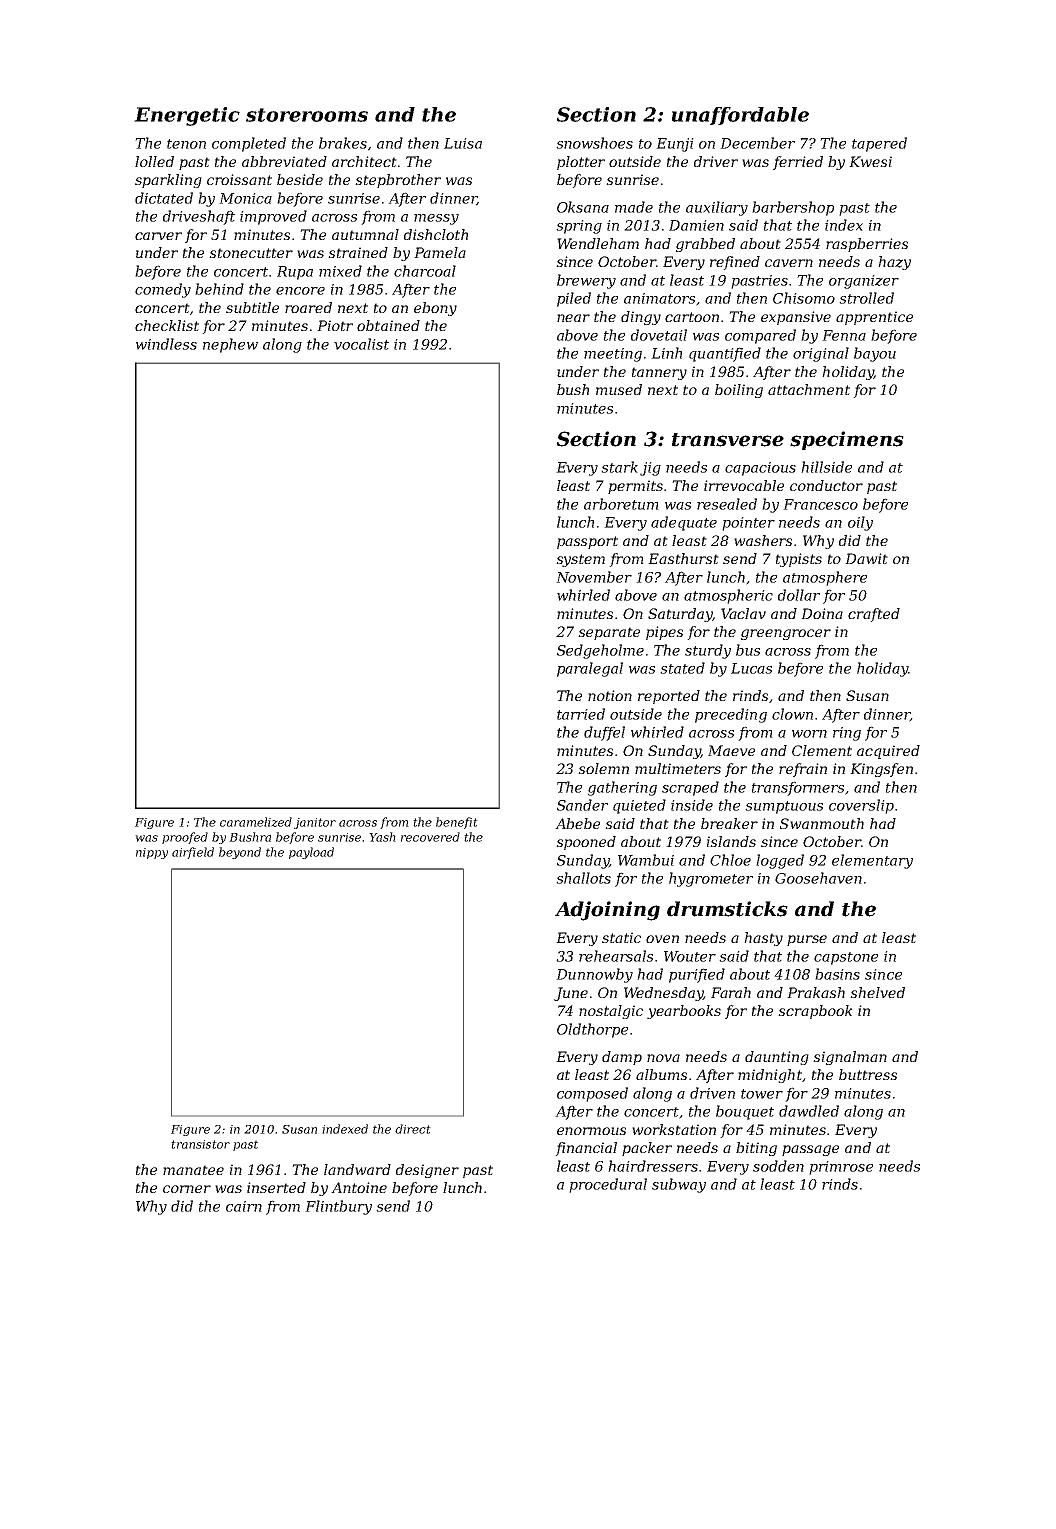 This document has height=1529, width=1056. What do you see at coordinates (158, 236) in the document?
I see `carver` at bounding box center [158, 236].
